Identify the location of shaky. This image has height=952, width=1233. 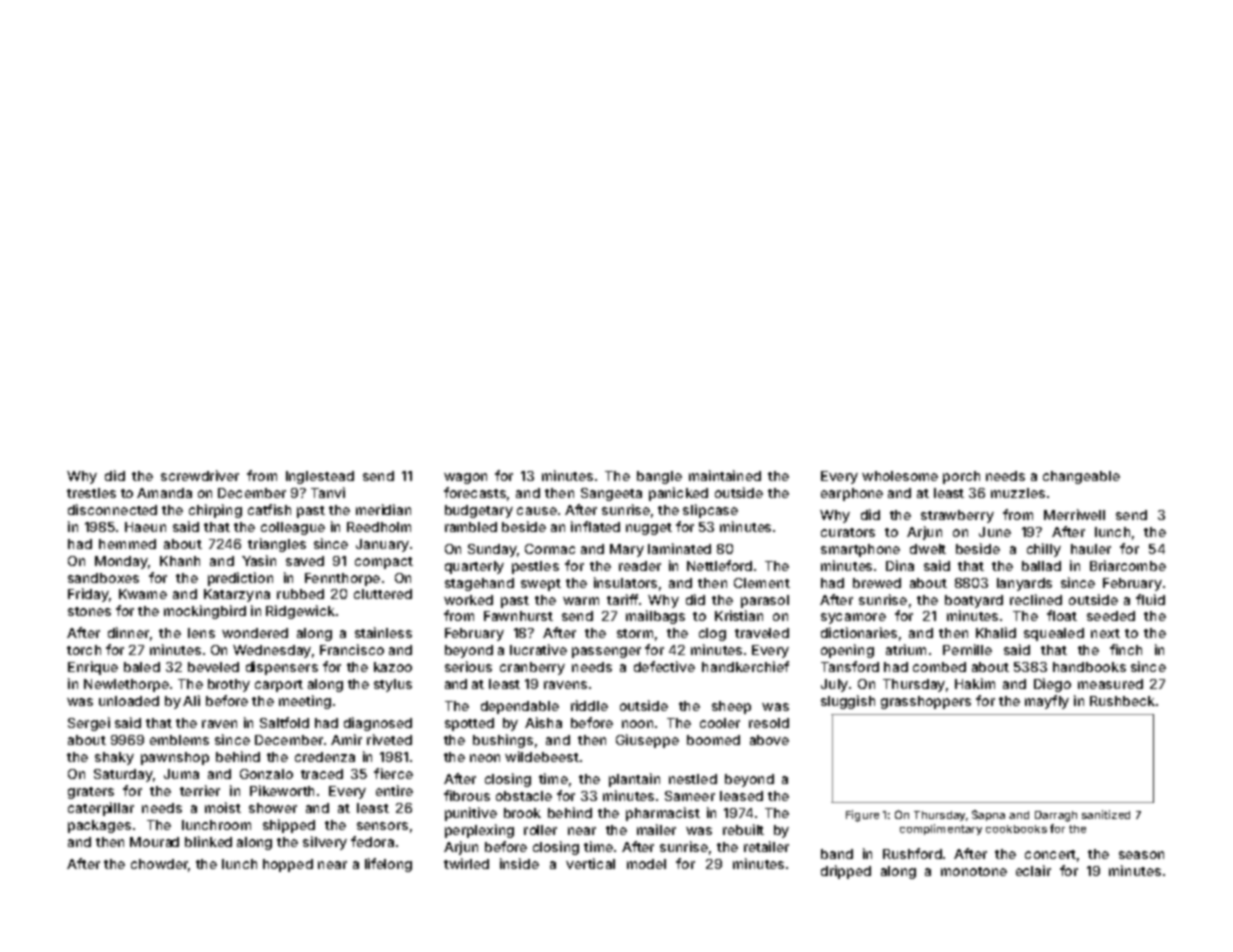
(114, 758).
